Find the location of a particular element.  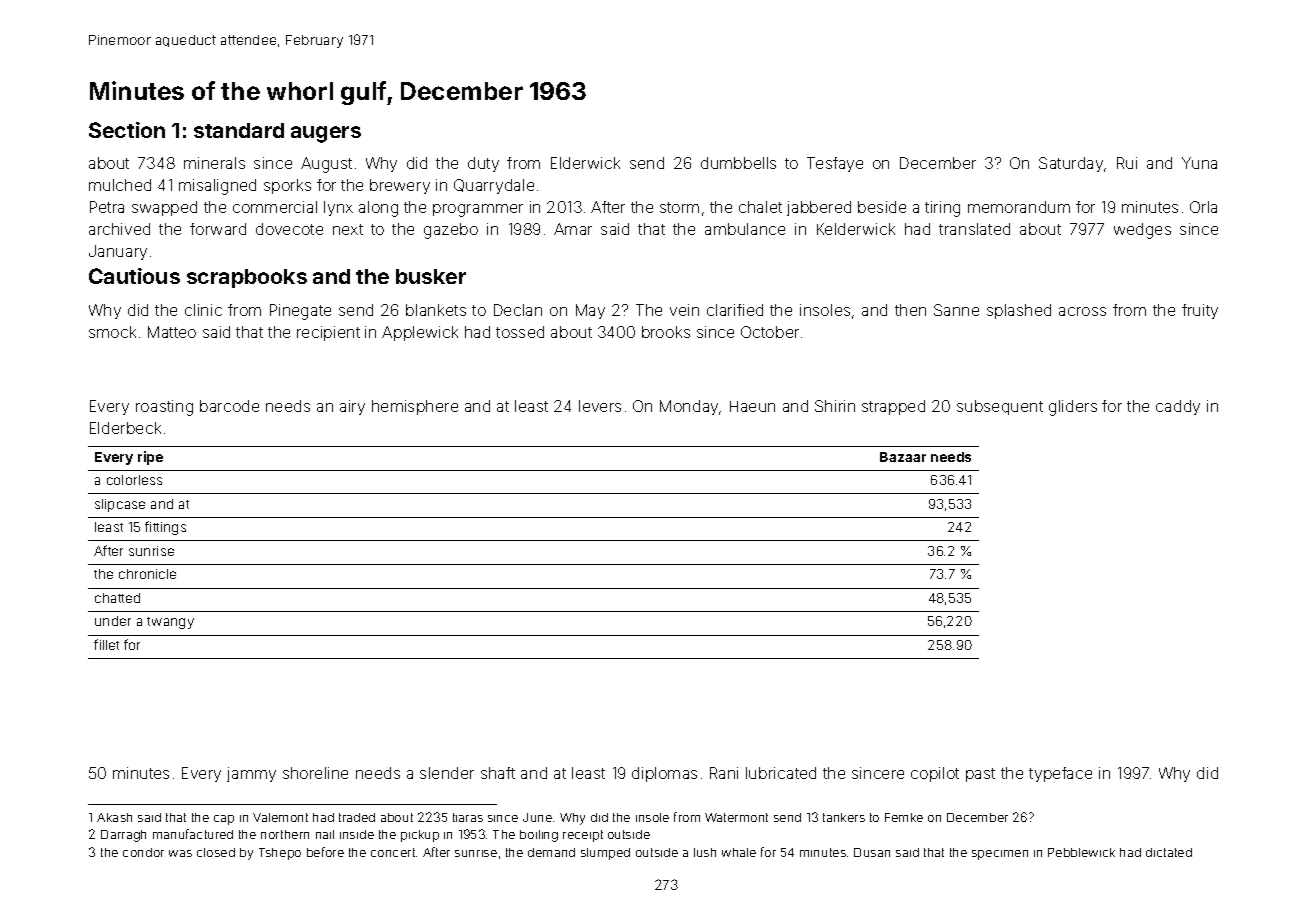

Dusan is located at coordinates (872, 852).
